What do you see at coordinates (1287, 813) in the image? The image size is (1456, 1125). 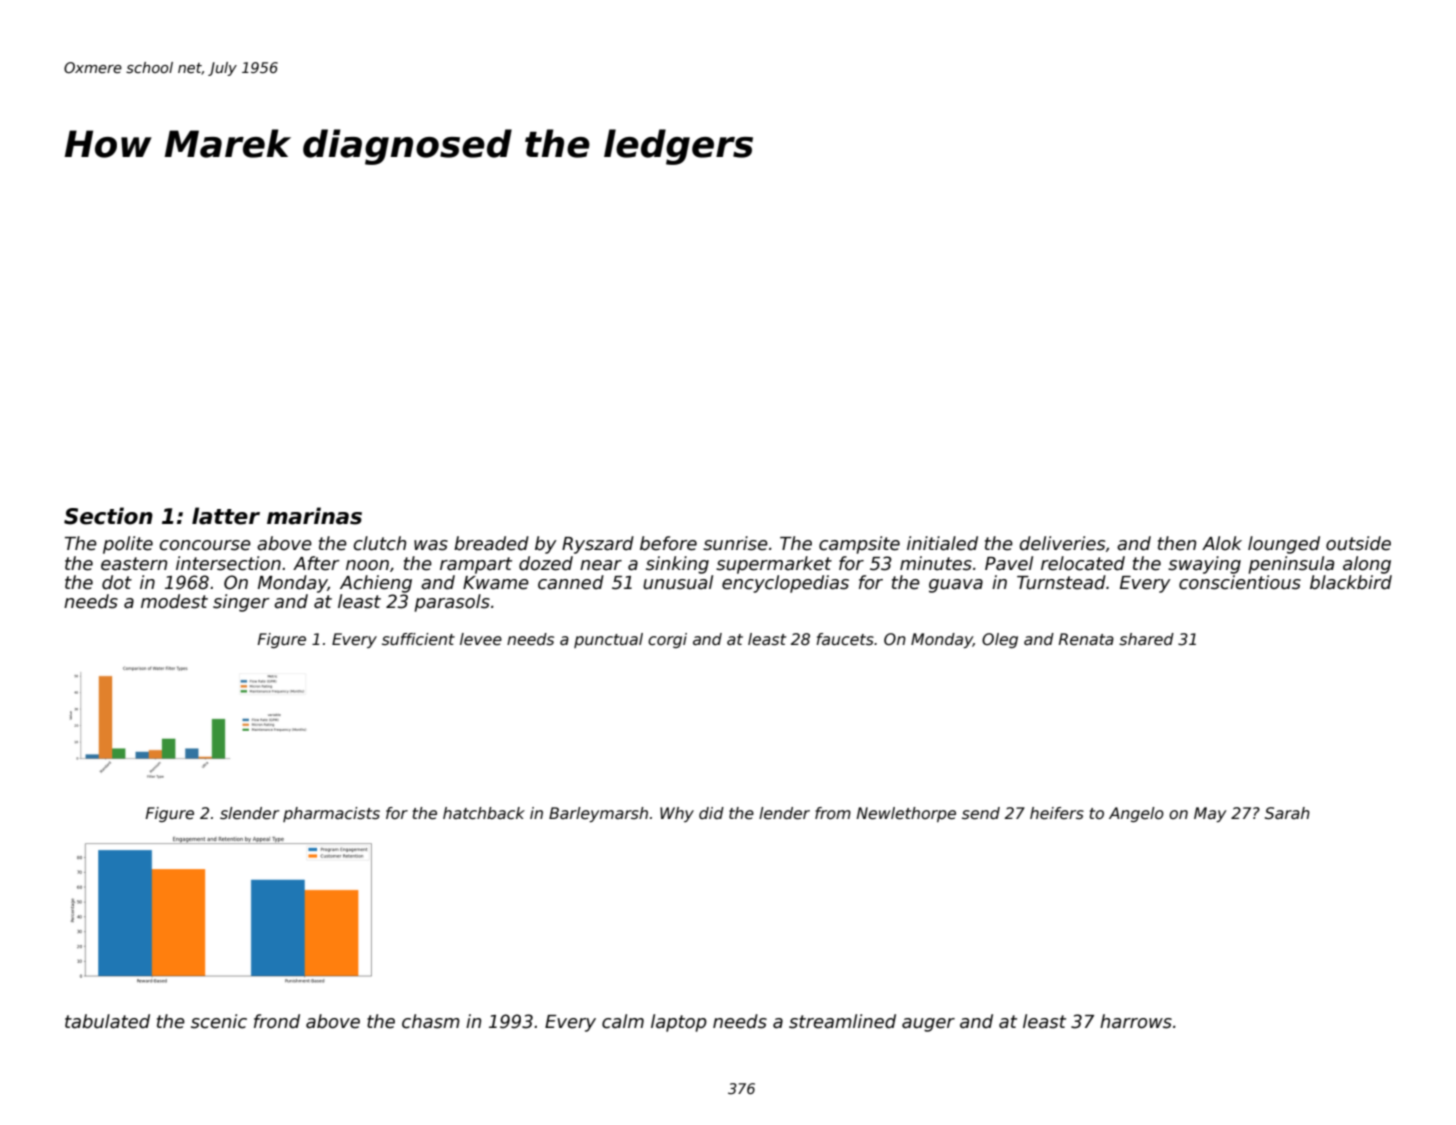 I see `Sarah` at bounding box center [1287, 813].
